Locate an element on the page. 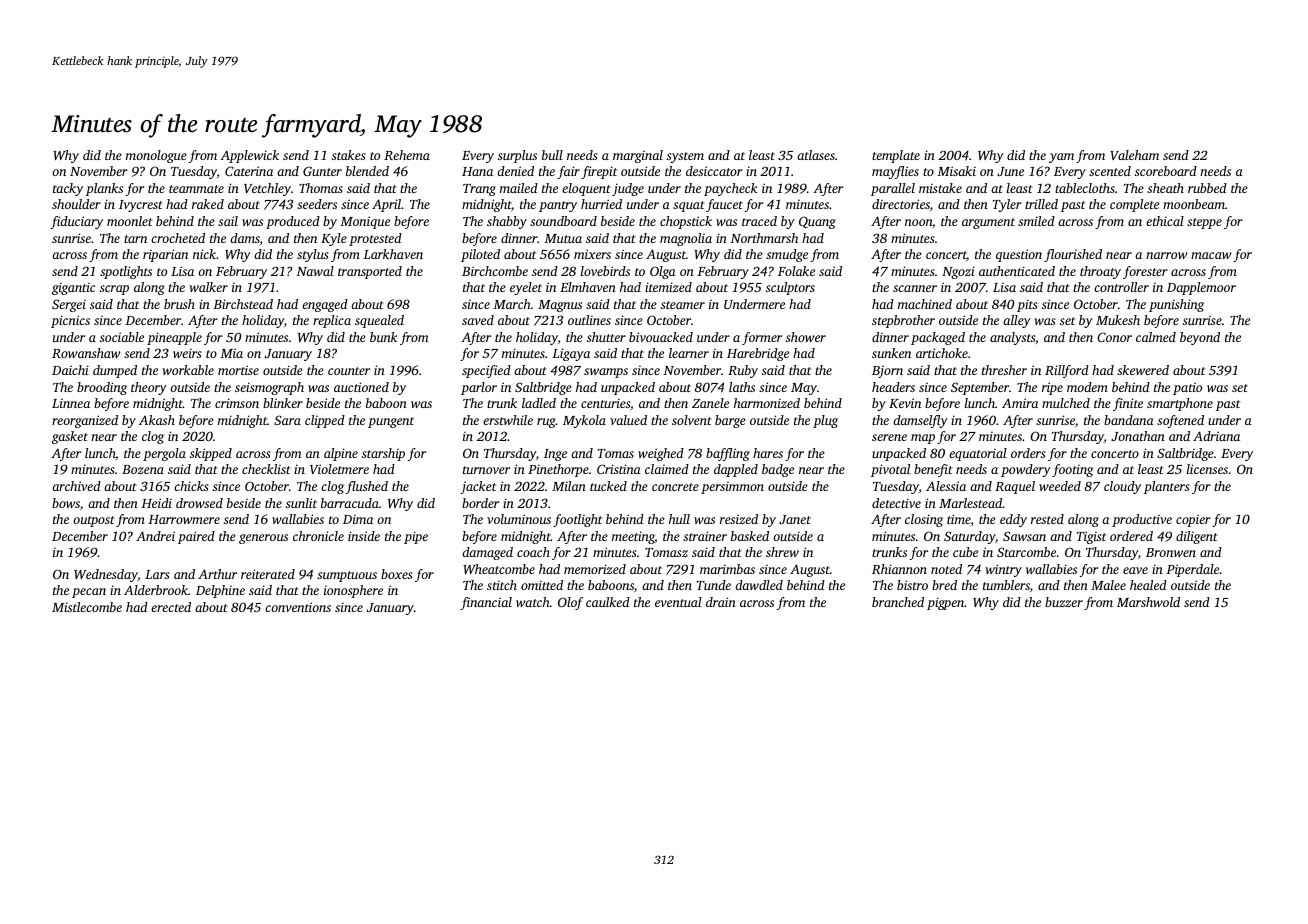  yam is located at coordinates (1061, 158).
